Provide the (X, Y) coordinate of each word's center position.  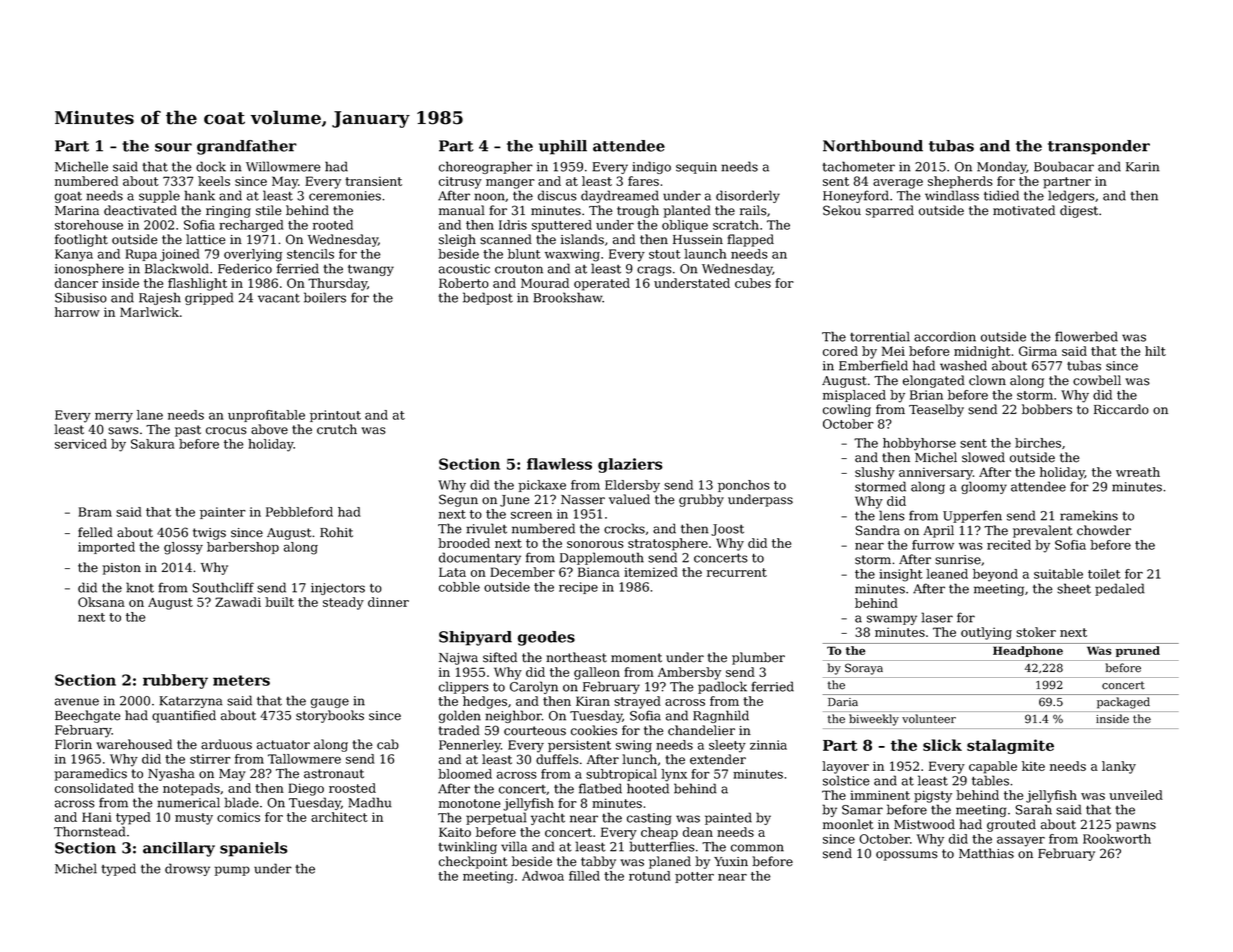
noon (489, 197)
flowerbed (1086, 336)
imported (106, 548)
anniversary (936, 473)
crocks (624, 528)
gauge (330, 703)
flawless (559, 464)
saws (123, 431)
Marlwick (149, 312)
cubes (753, 283)
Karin (1143, 167)
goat (68, 197)
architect (339, 817)
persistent (579, 746)
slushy (875, 473)
